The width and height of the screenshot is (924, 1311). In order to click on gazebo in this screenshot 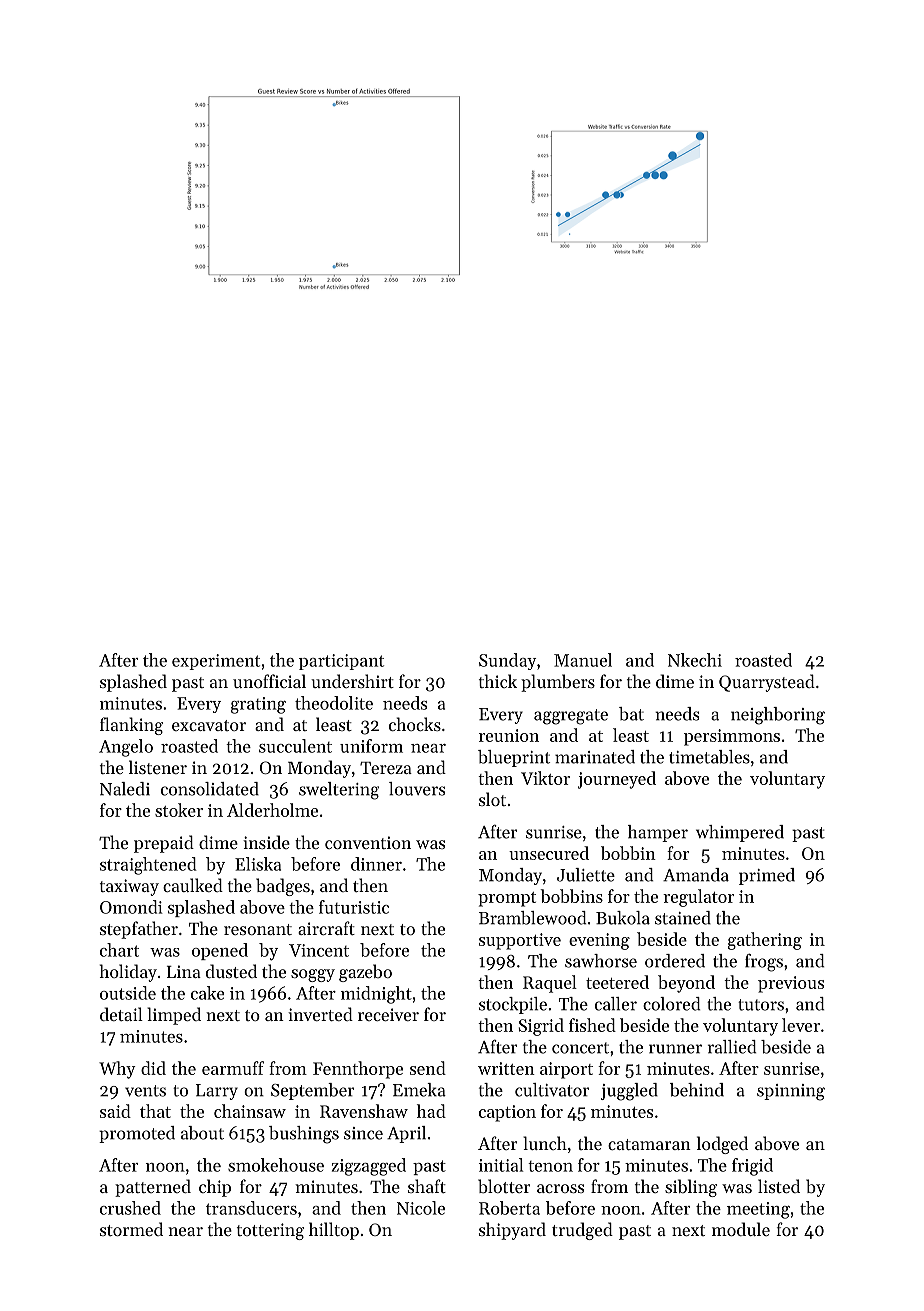, I will do `click(365, 973)`.
